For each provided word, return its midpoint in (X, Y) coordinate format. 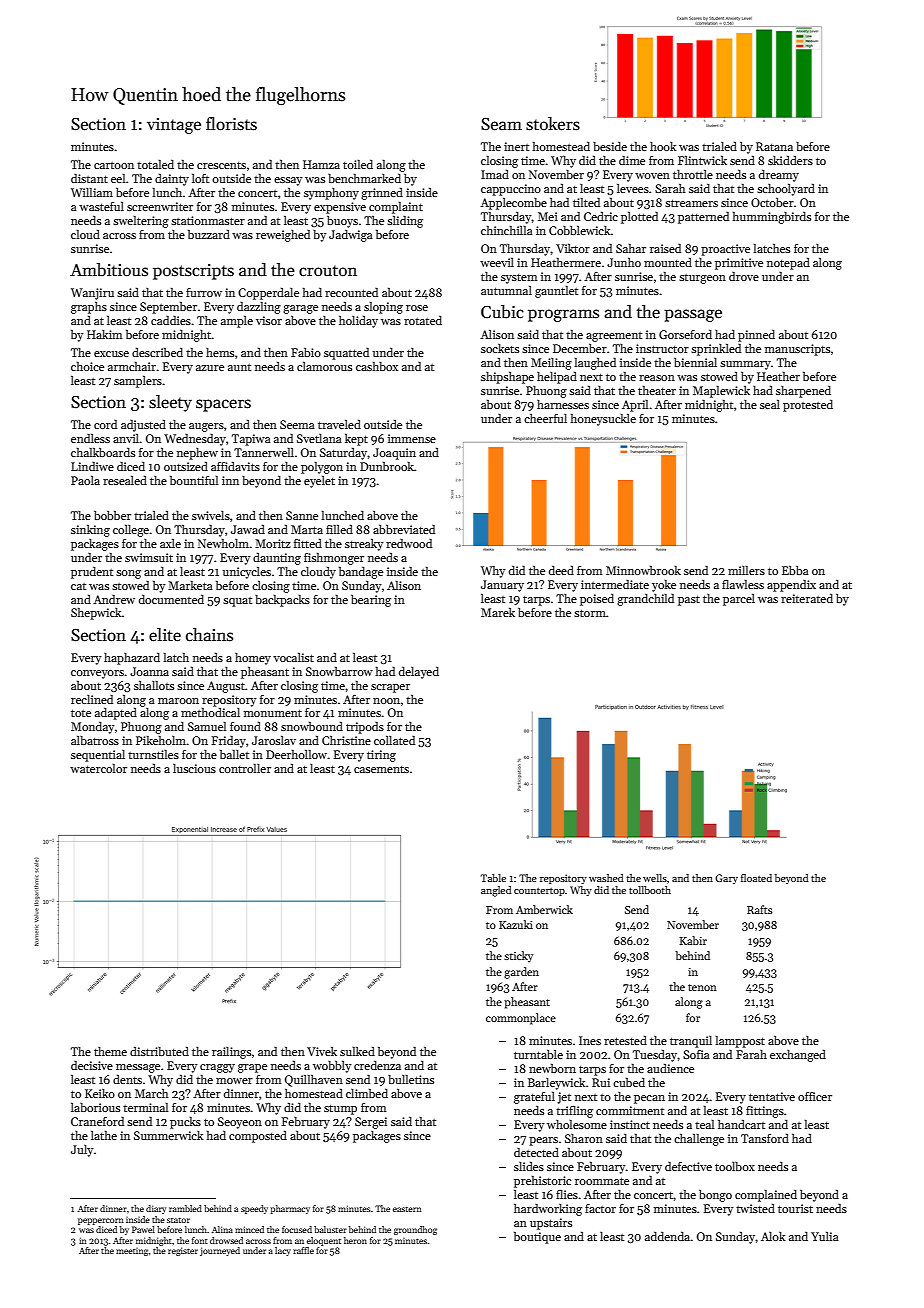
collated (394, 740)
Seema (297, 424)
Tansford (765, 1138)
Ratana (774, 146)
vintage (174, 126)
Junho (624, 262)
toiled (358, 164)
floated (756, 878)
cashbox (377, 366)
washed (606, 878)
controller (245, 768)
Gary (726, 879)
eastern (407, 1209)
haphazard (132, 659)
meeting (132, 1252)
